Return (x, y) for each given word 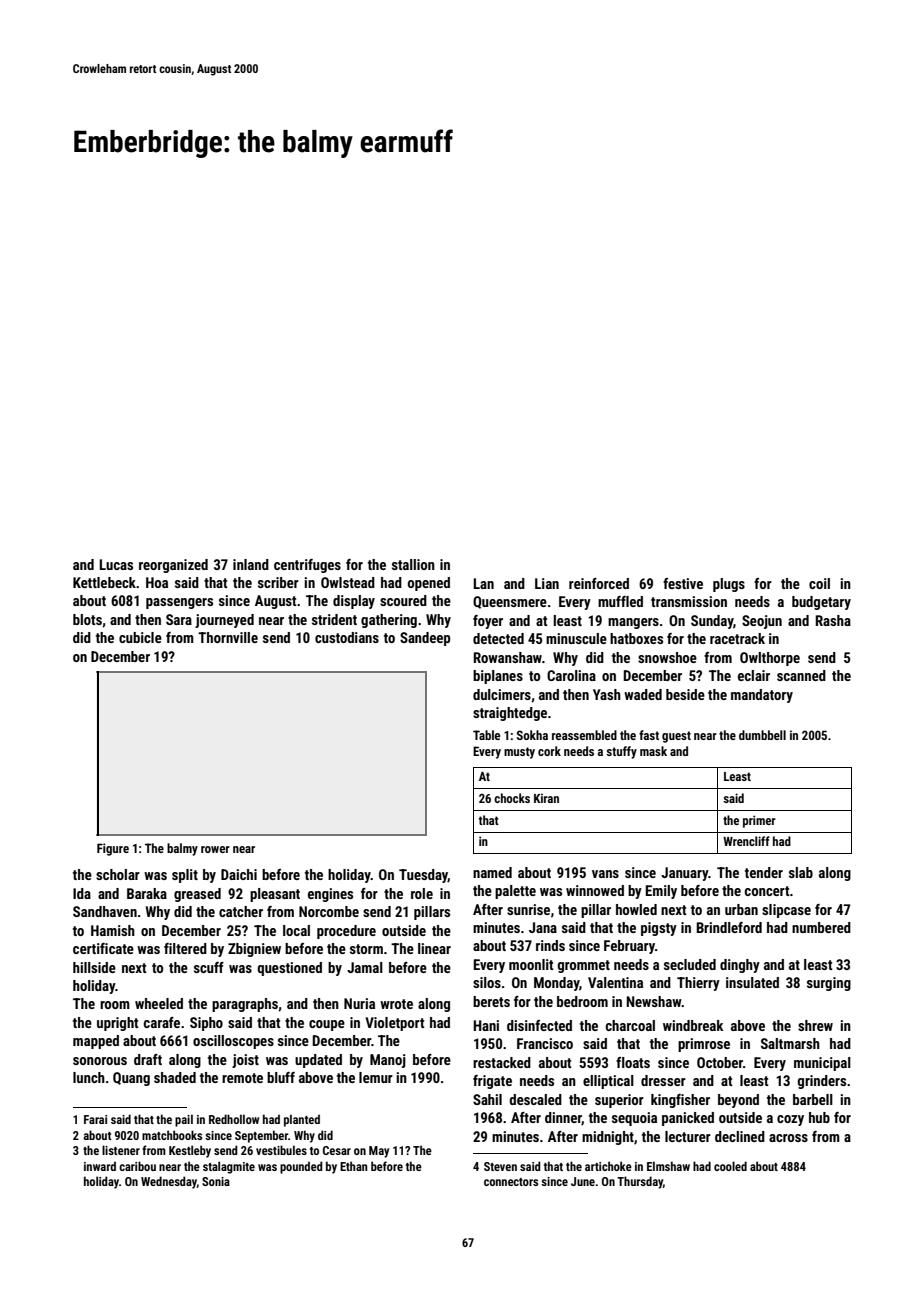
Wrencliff (746, 841)
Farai (95, 1119)
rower (215, 849)
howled (636, 909)
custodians (347, 637)
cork (549, 751)
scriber (278, 582)
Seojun (762, 622)
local (296, 930)
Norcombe (329, 911)
